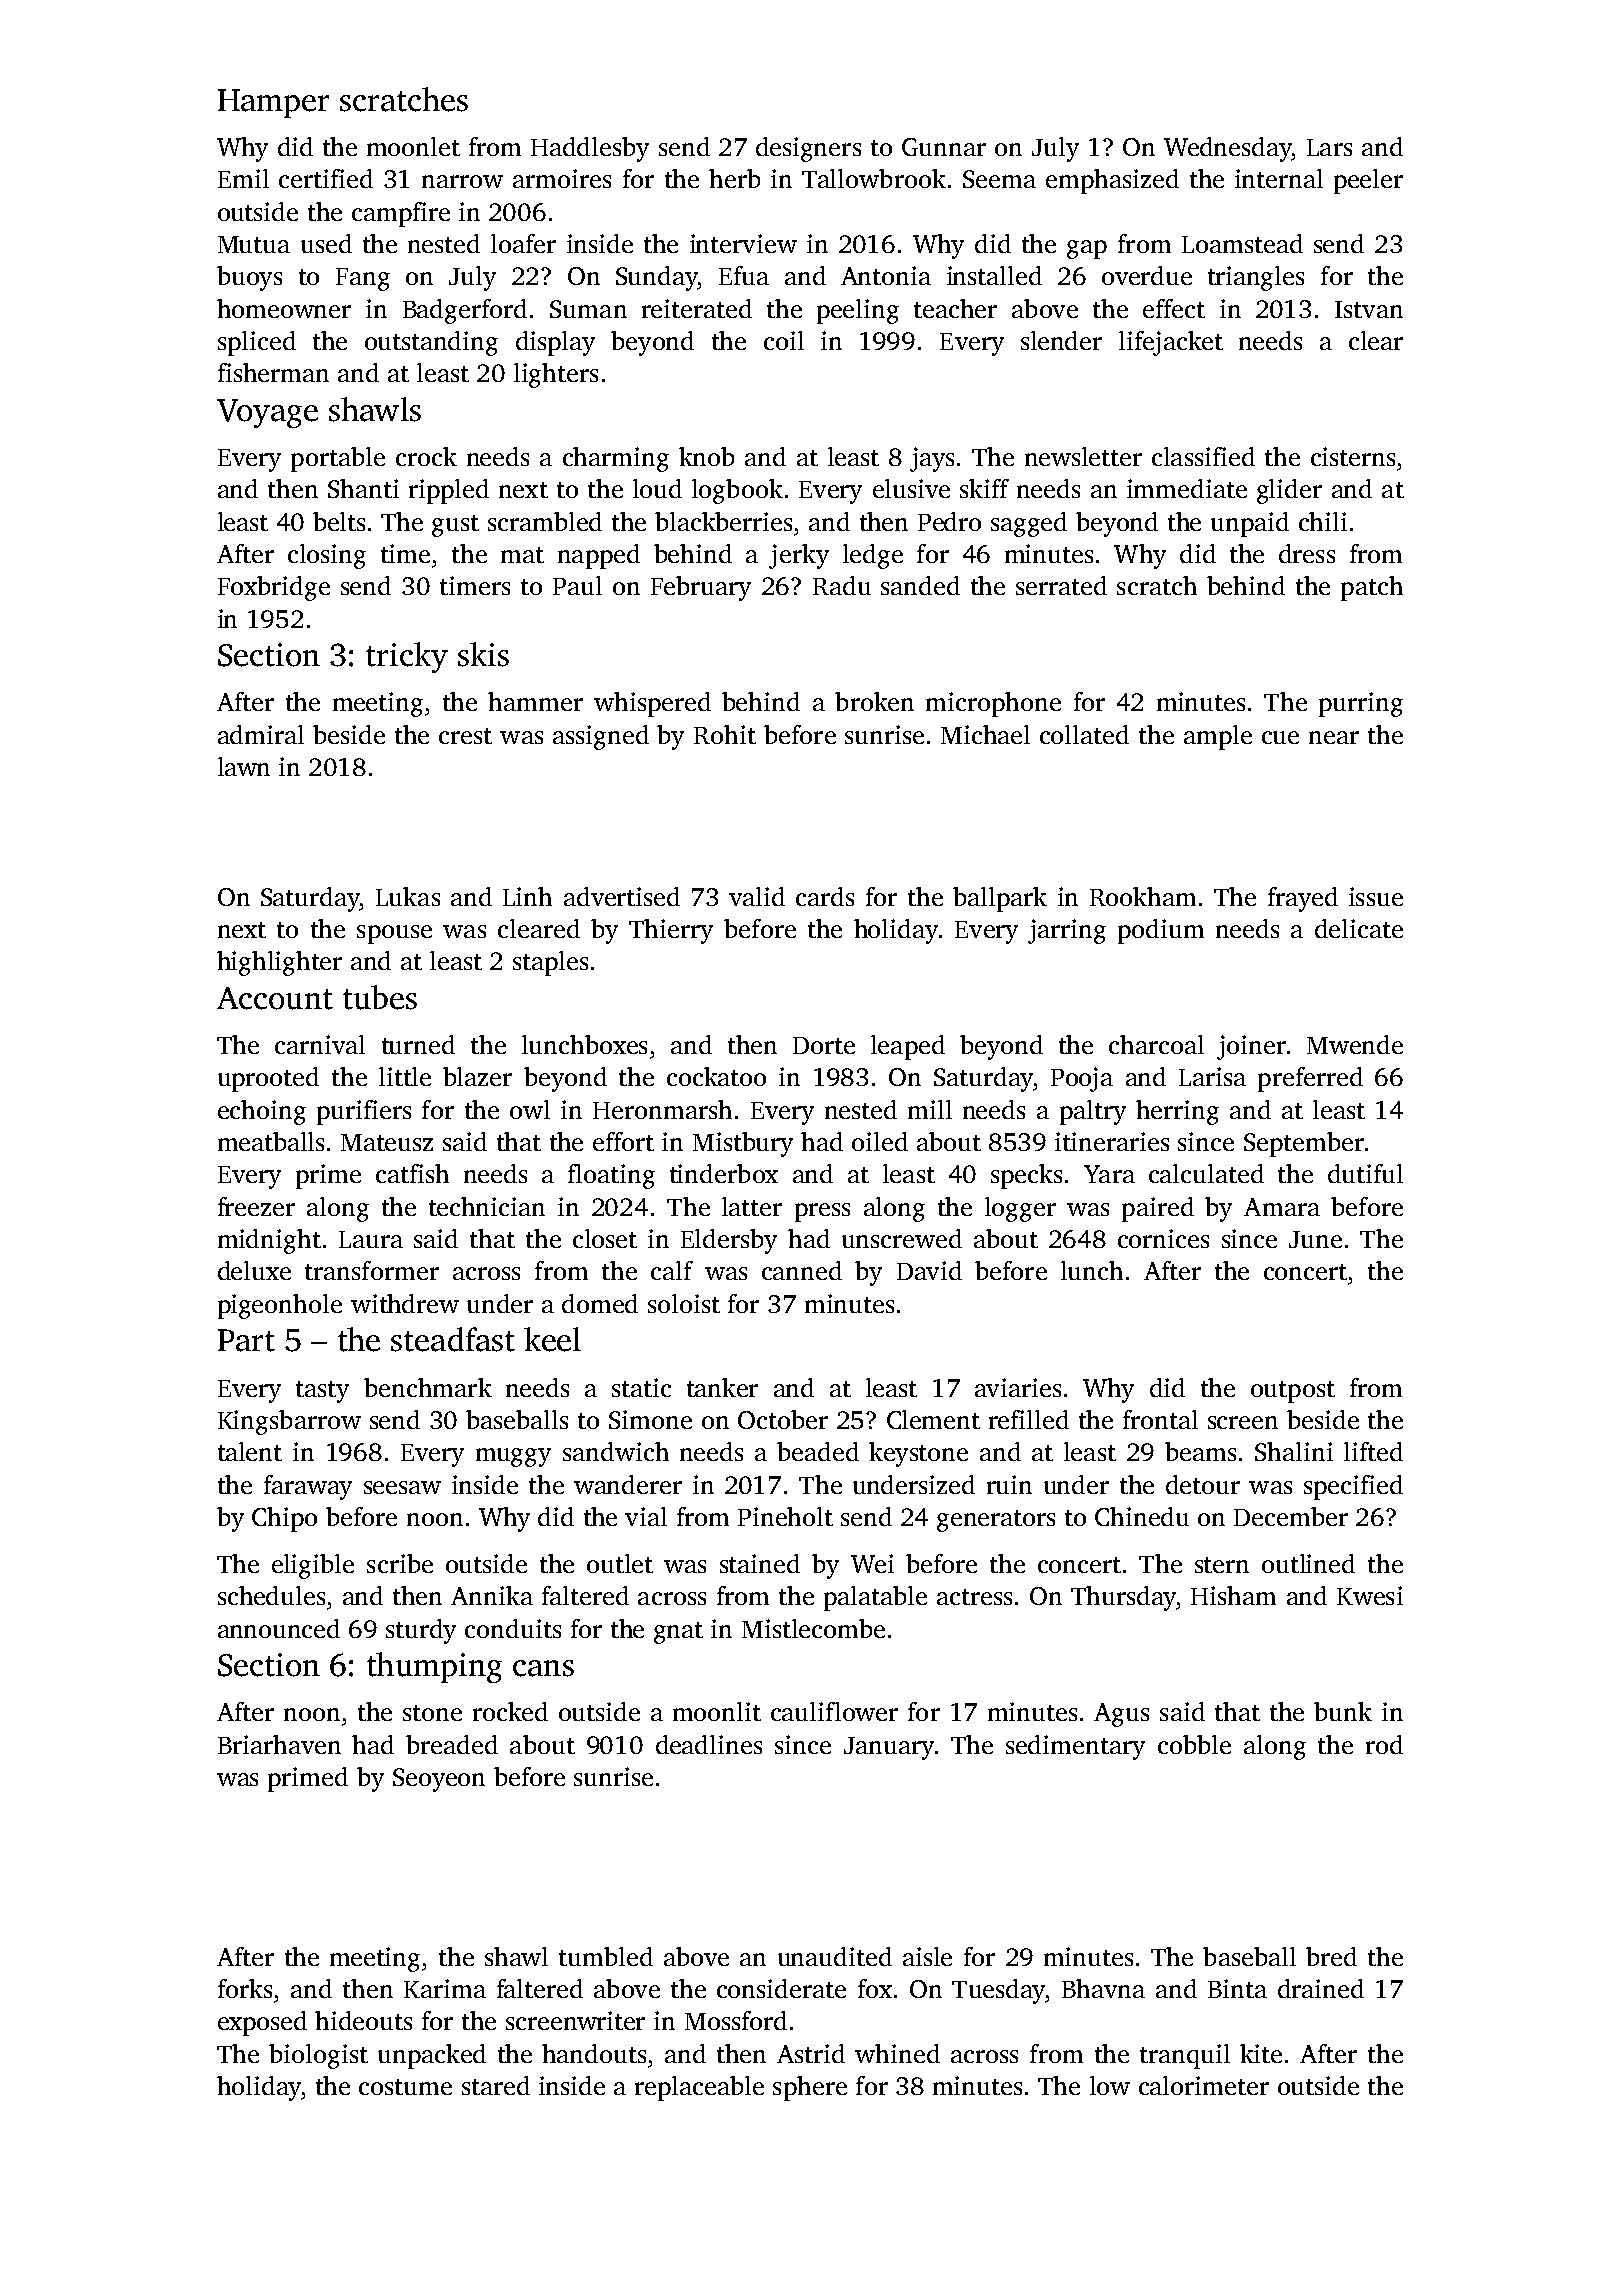  I want to click on Radu, so click(842, 585).
